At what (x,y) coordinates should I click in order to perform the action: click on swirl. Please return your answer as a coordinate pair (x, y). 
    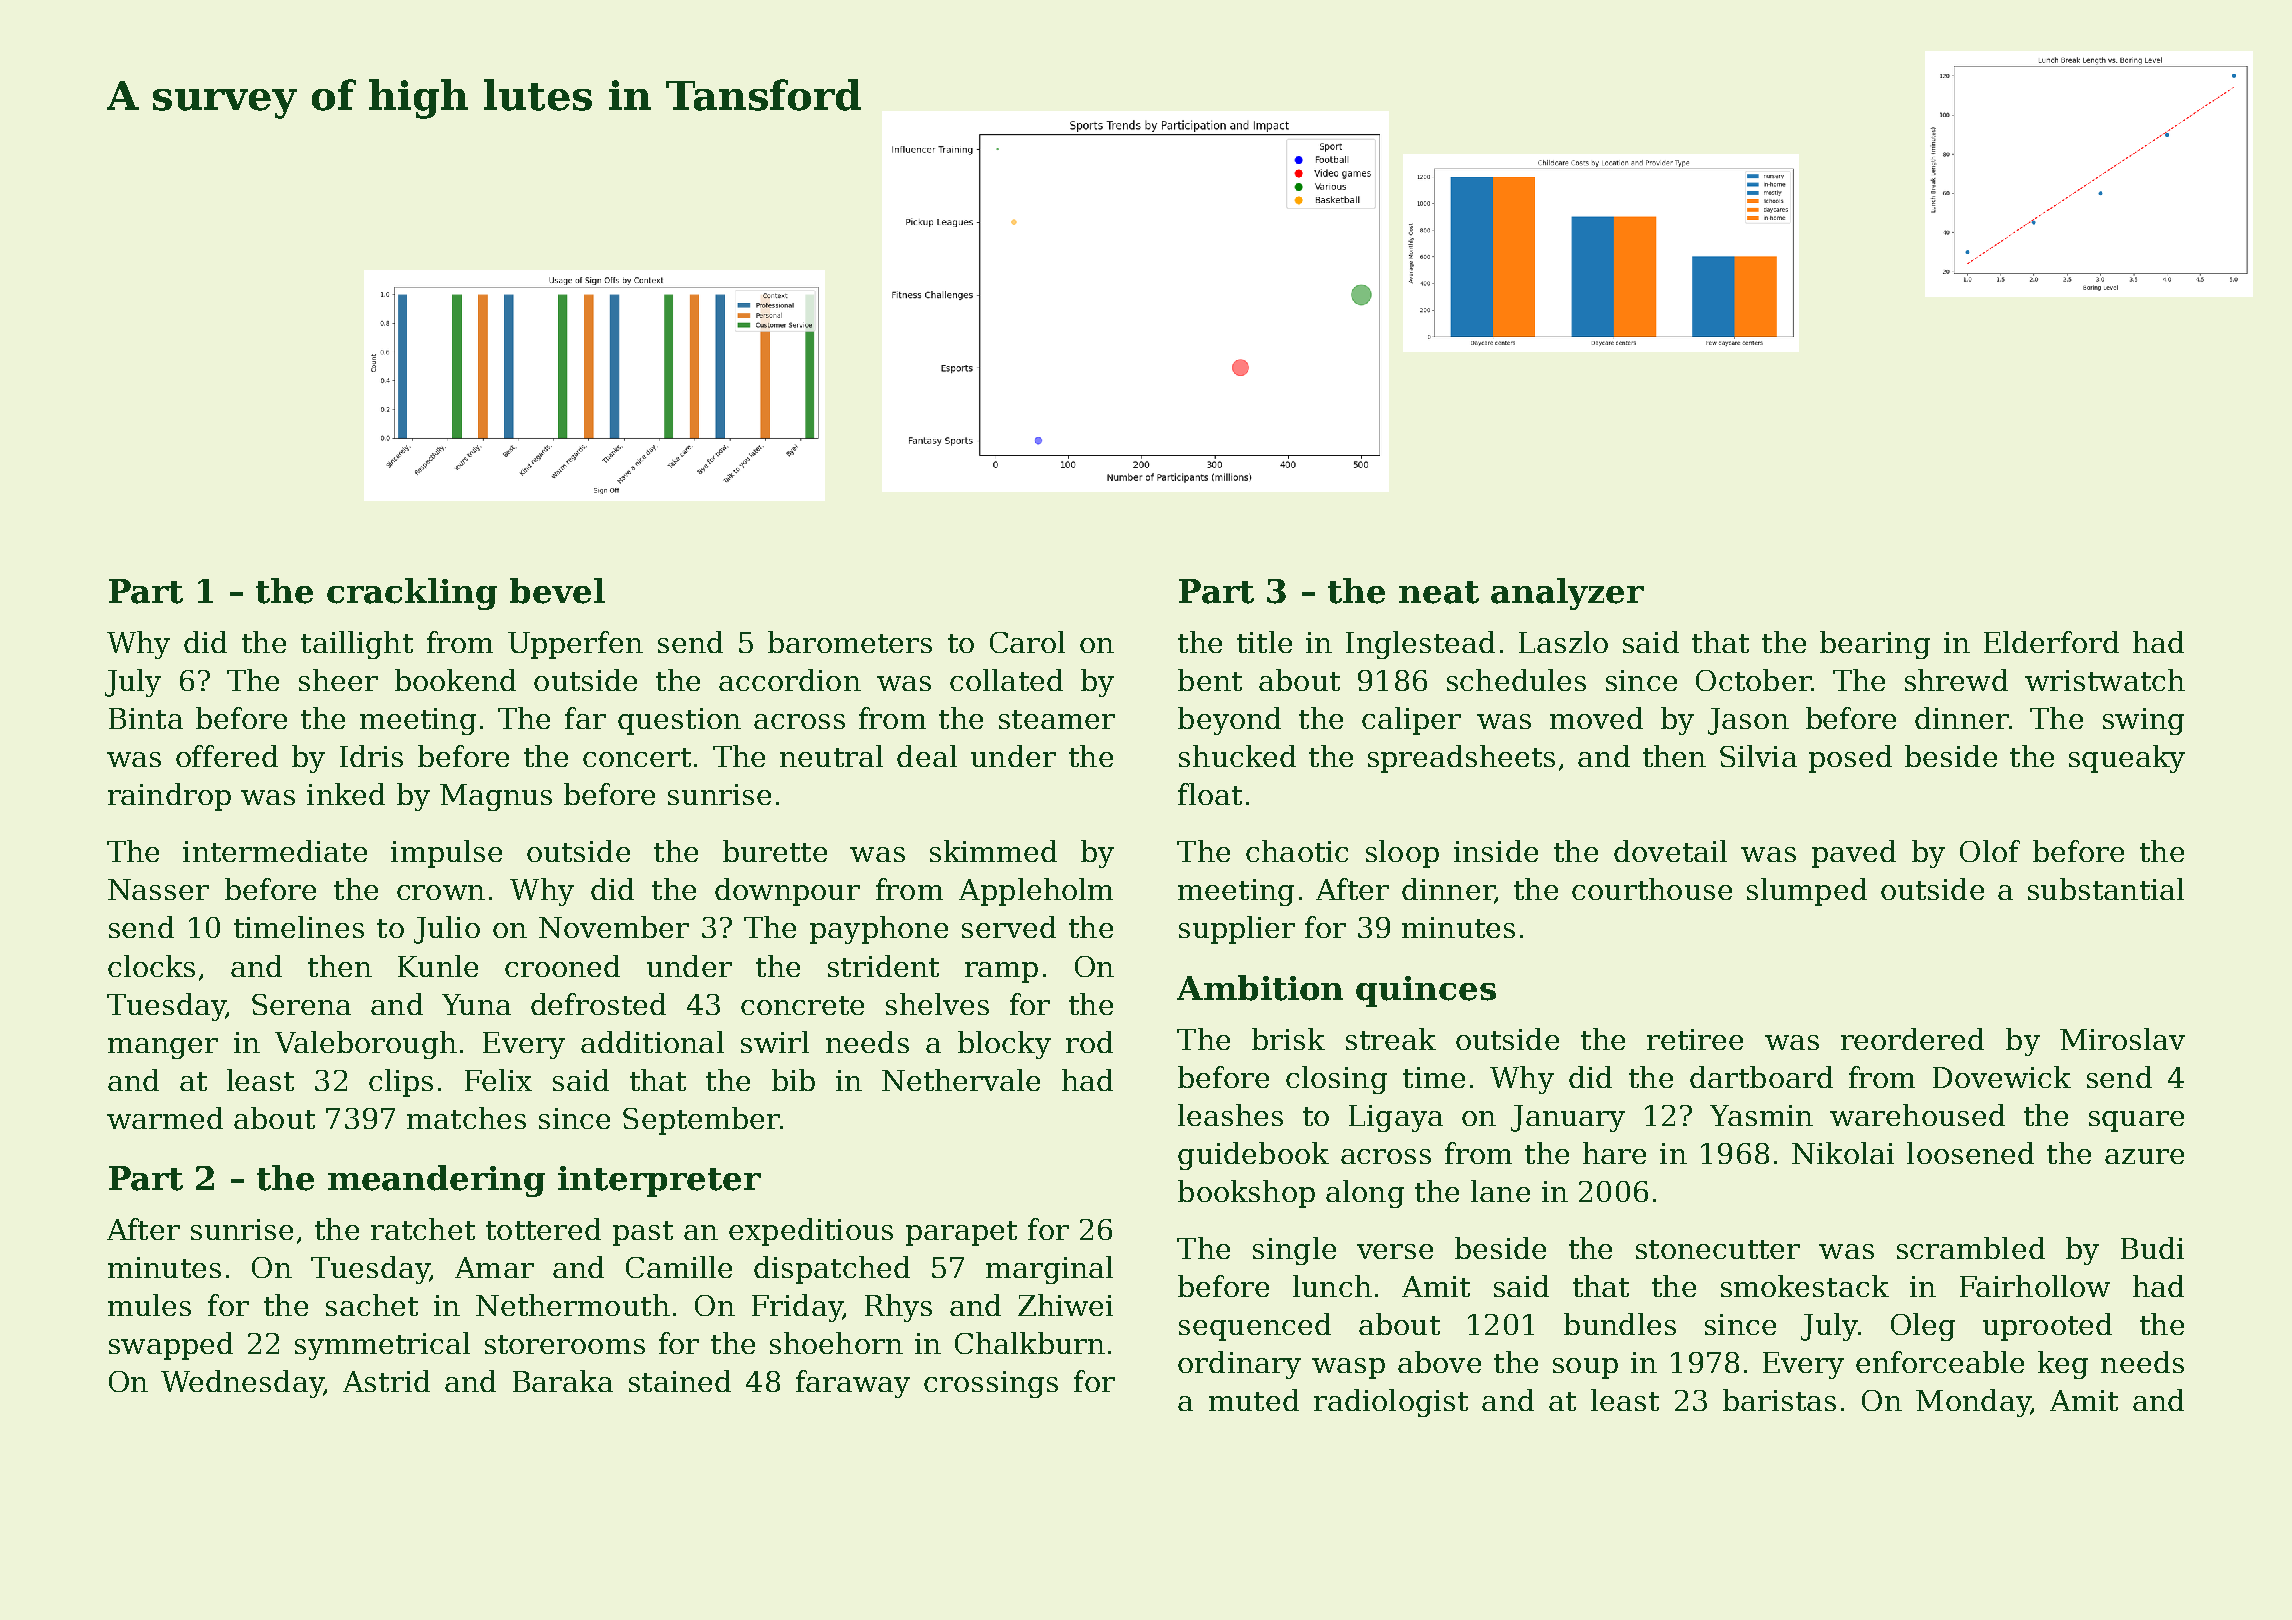
    Looking at the image, I should click on (775, 1042).
